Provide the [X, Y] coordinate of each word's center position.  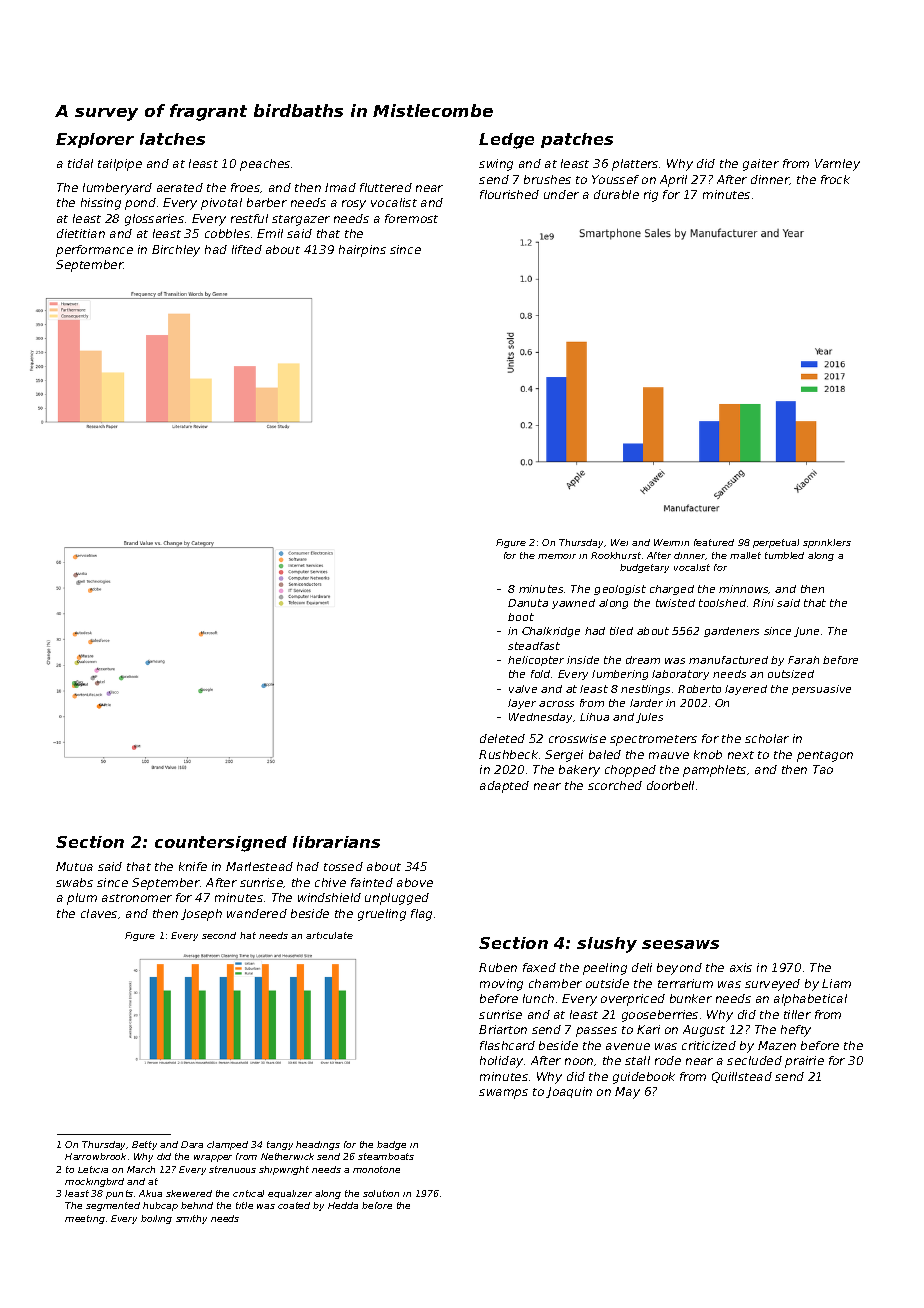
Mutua [74, 866]
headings [318, 1145]
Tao [823, 769]
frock [835, 179]
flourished [509, 194]
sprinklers [827, 543]
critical [248, 1193]
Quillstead [742, 1077]
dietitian [81, 233]
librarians [336, 842]
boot [521, 617]
